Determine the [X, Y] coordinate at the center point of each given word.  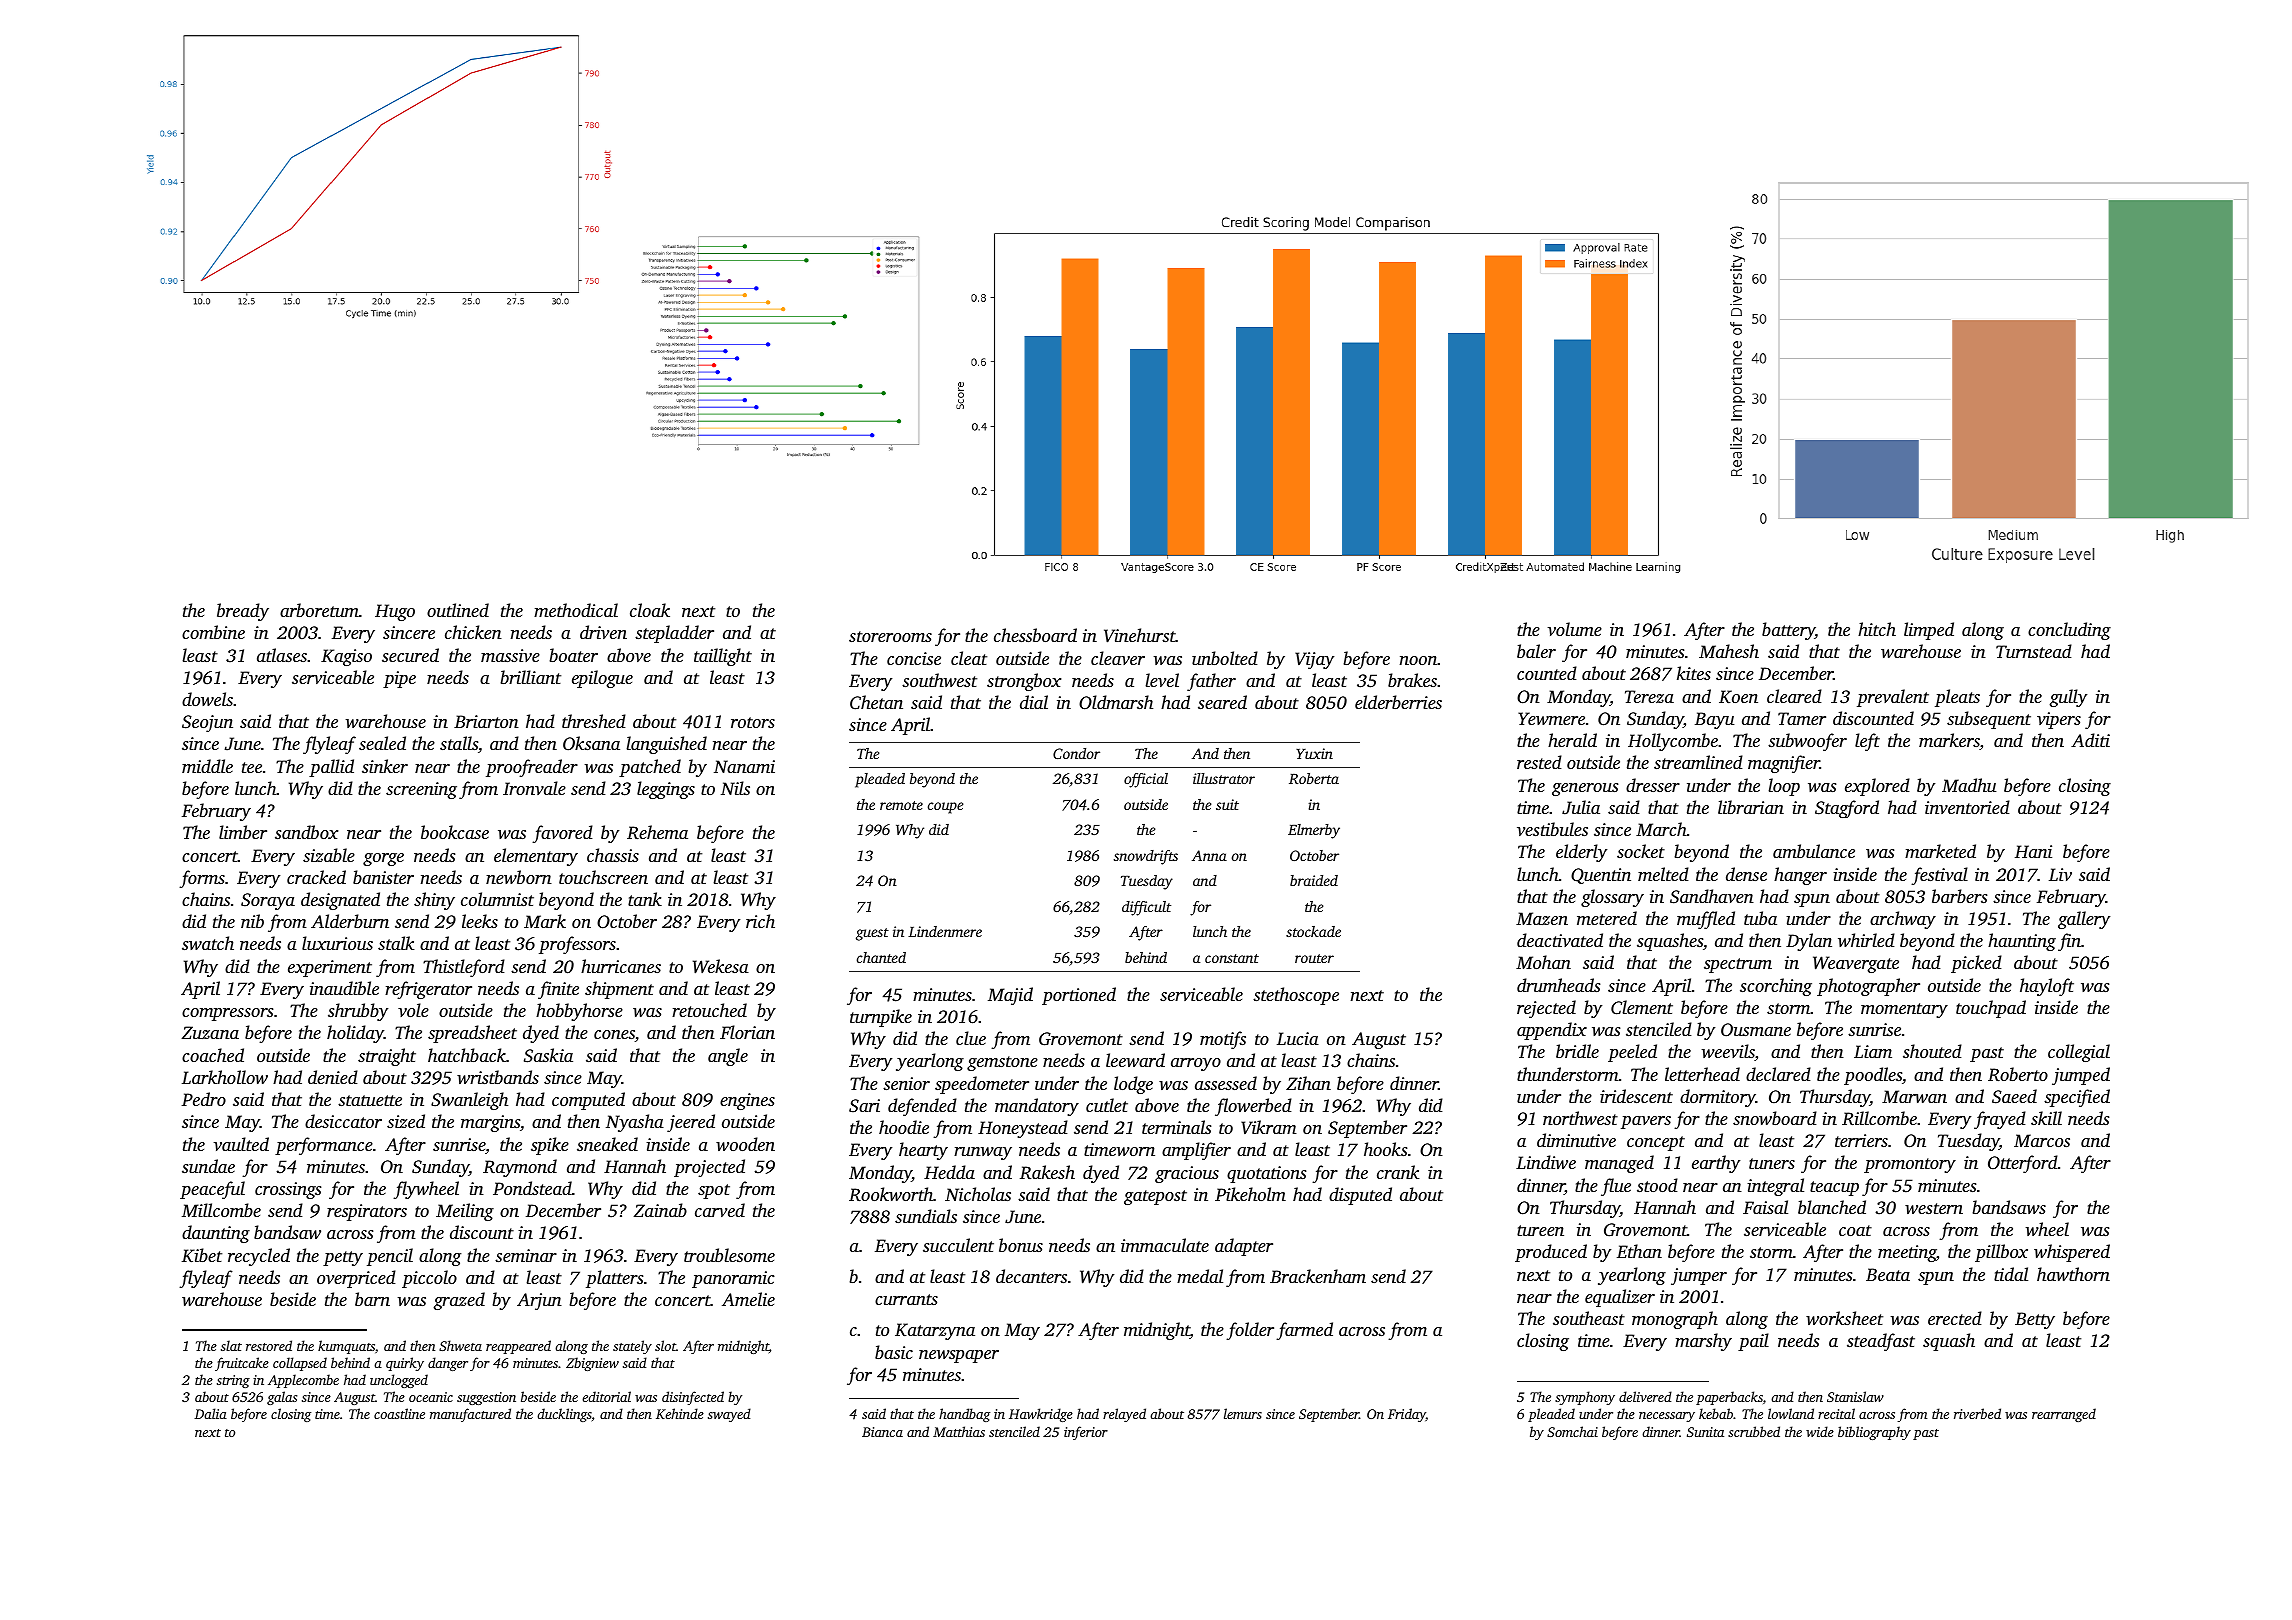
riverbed [1977, 1413]
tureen [1540, 1230]
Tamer [1802, 718]
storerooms [890, 636]
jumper [1699, 1276]
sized [406, 1121]
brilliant [530, 677]
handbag [964, 1415]
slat [231, 1345]
